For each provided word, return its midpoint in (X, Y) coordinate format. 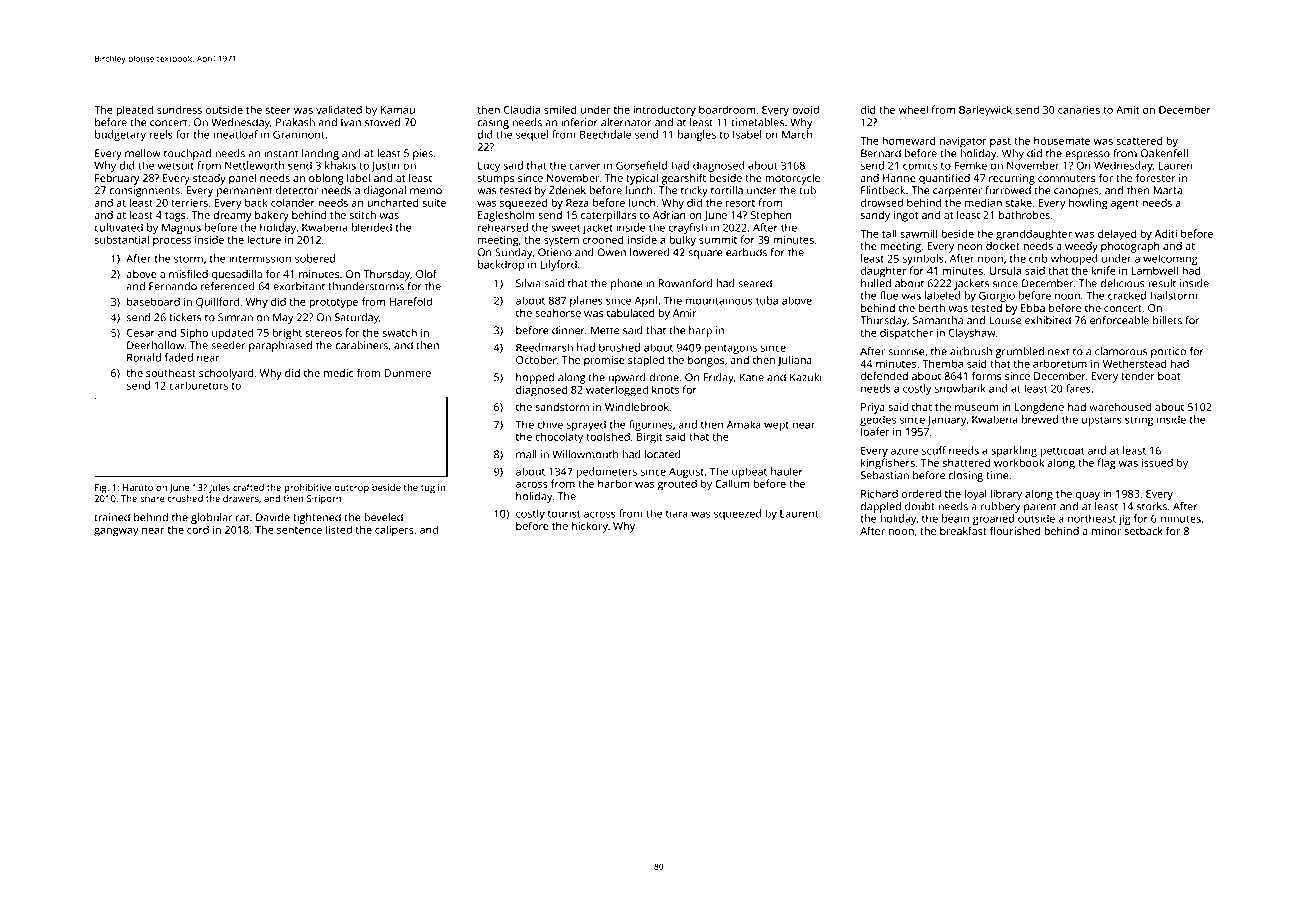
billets (1167, 320)
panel (242, 179)
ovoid (805, 109)
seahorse (558, 313)
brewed (1040, 419)
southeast (171, 373)
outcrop (351, 489)
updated (232, 334)
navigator (963, 142)
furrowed (1008, 190)
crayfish (688, 228)
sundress (179, 109)
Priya (873, 408)
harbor (615, 483)
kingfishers (888, 464)
